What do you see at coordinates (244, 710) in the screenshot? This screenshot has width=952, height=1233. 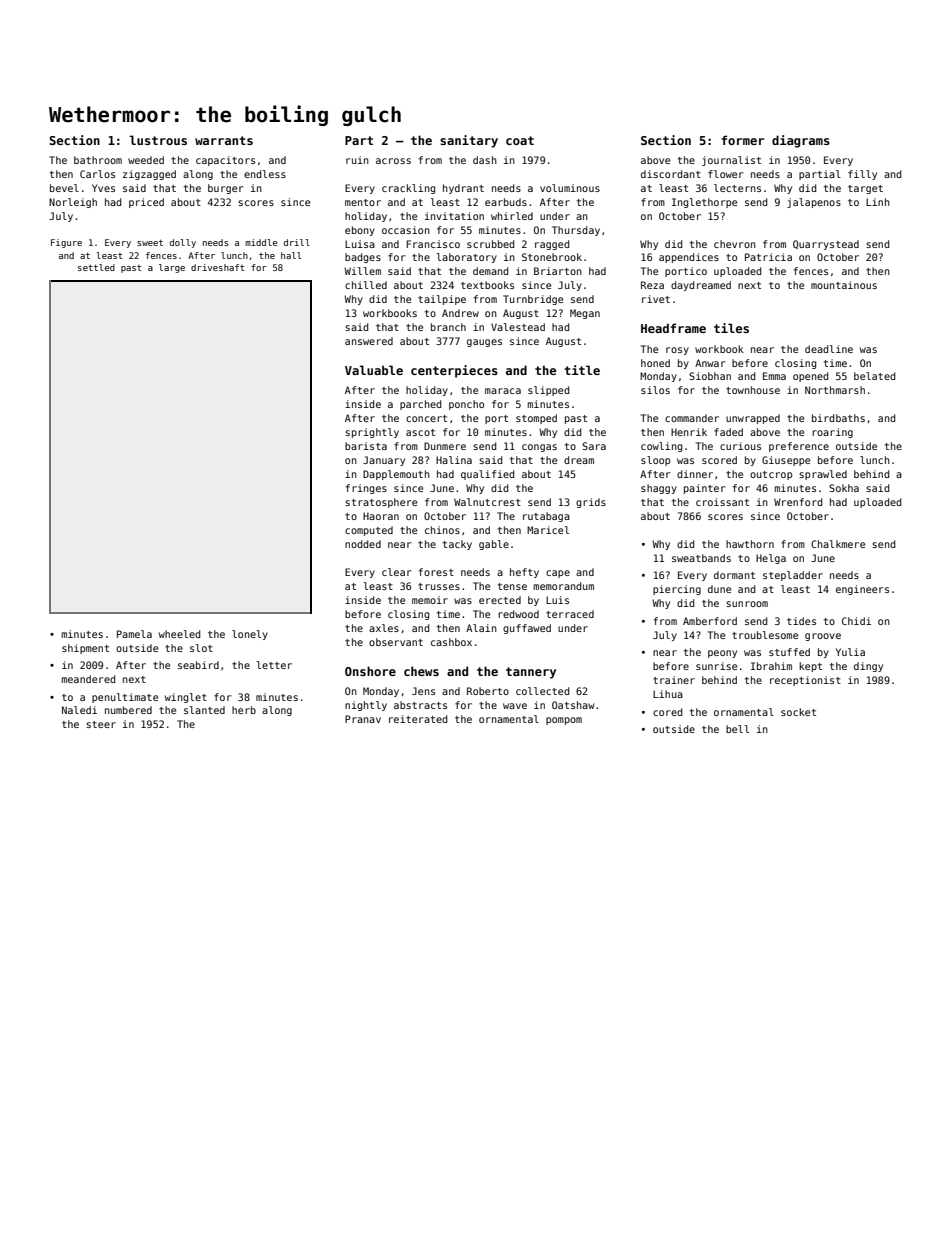 I see `herb` at bounding box center [244, 710].
